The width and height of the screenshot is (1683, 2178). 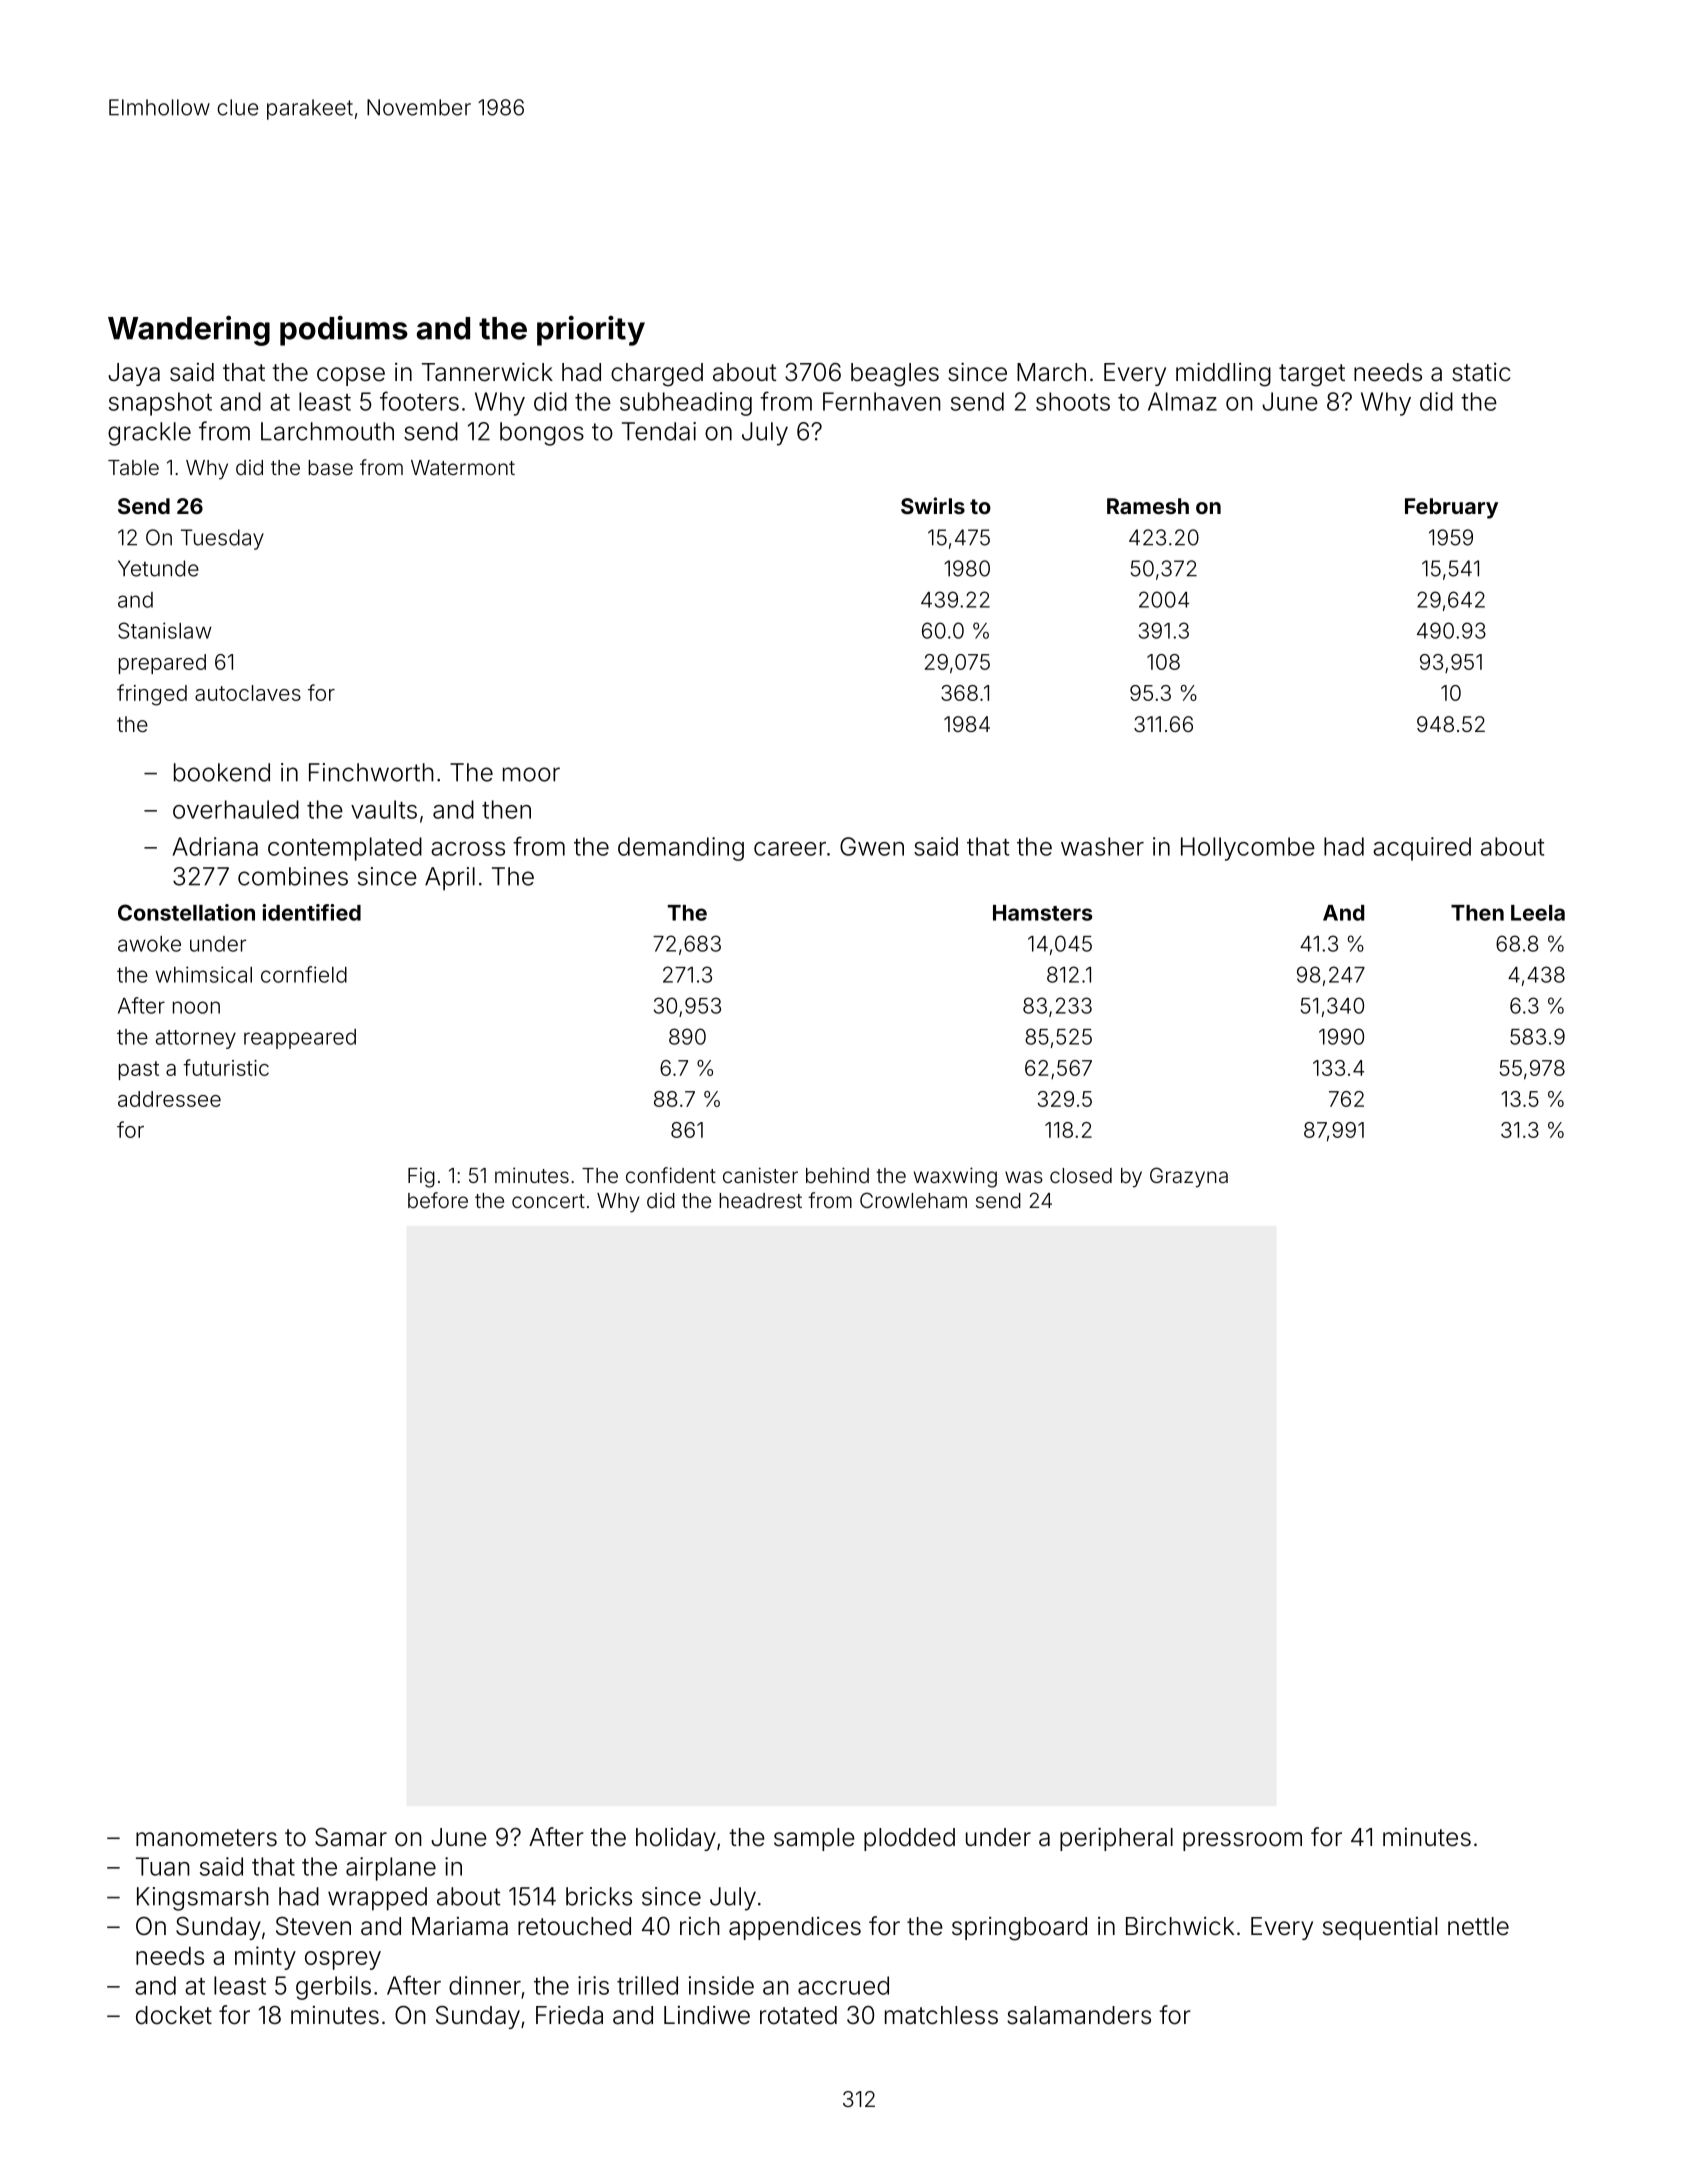 What do you see at coordinates (1538, 913) in the screenshot?
I see `Leela` at bounding box center [1538, 913].
